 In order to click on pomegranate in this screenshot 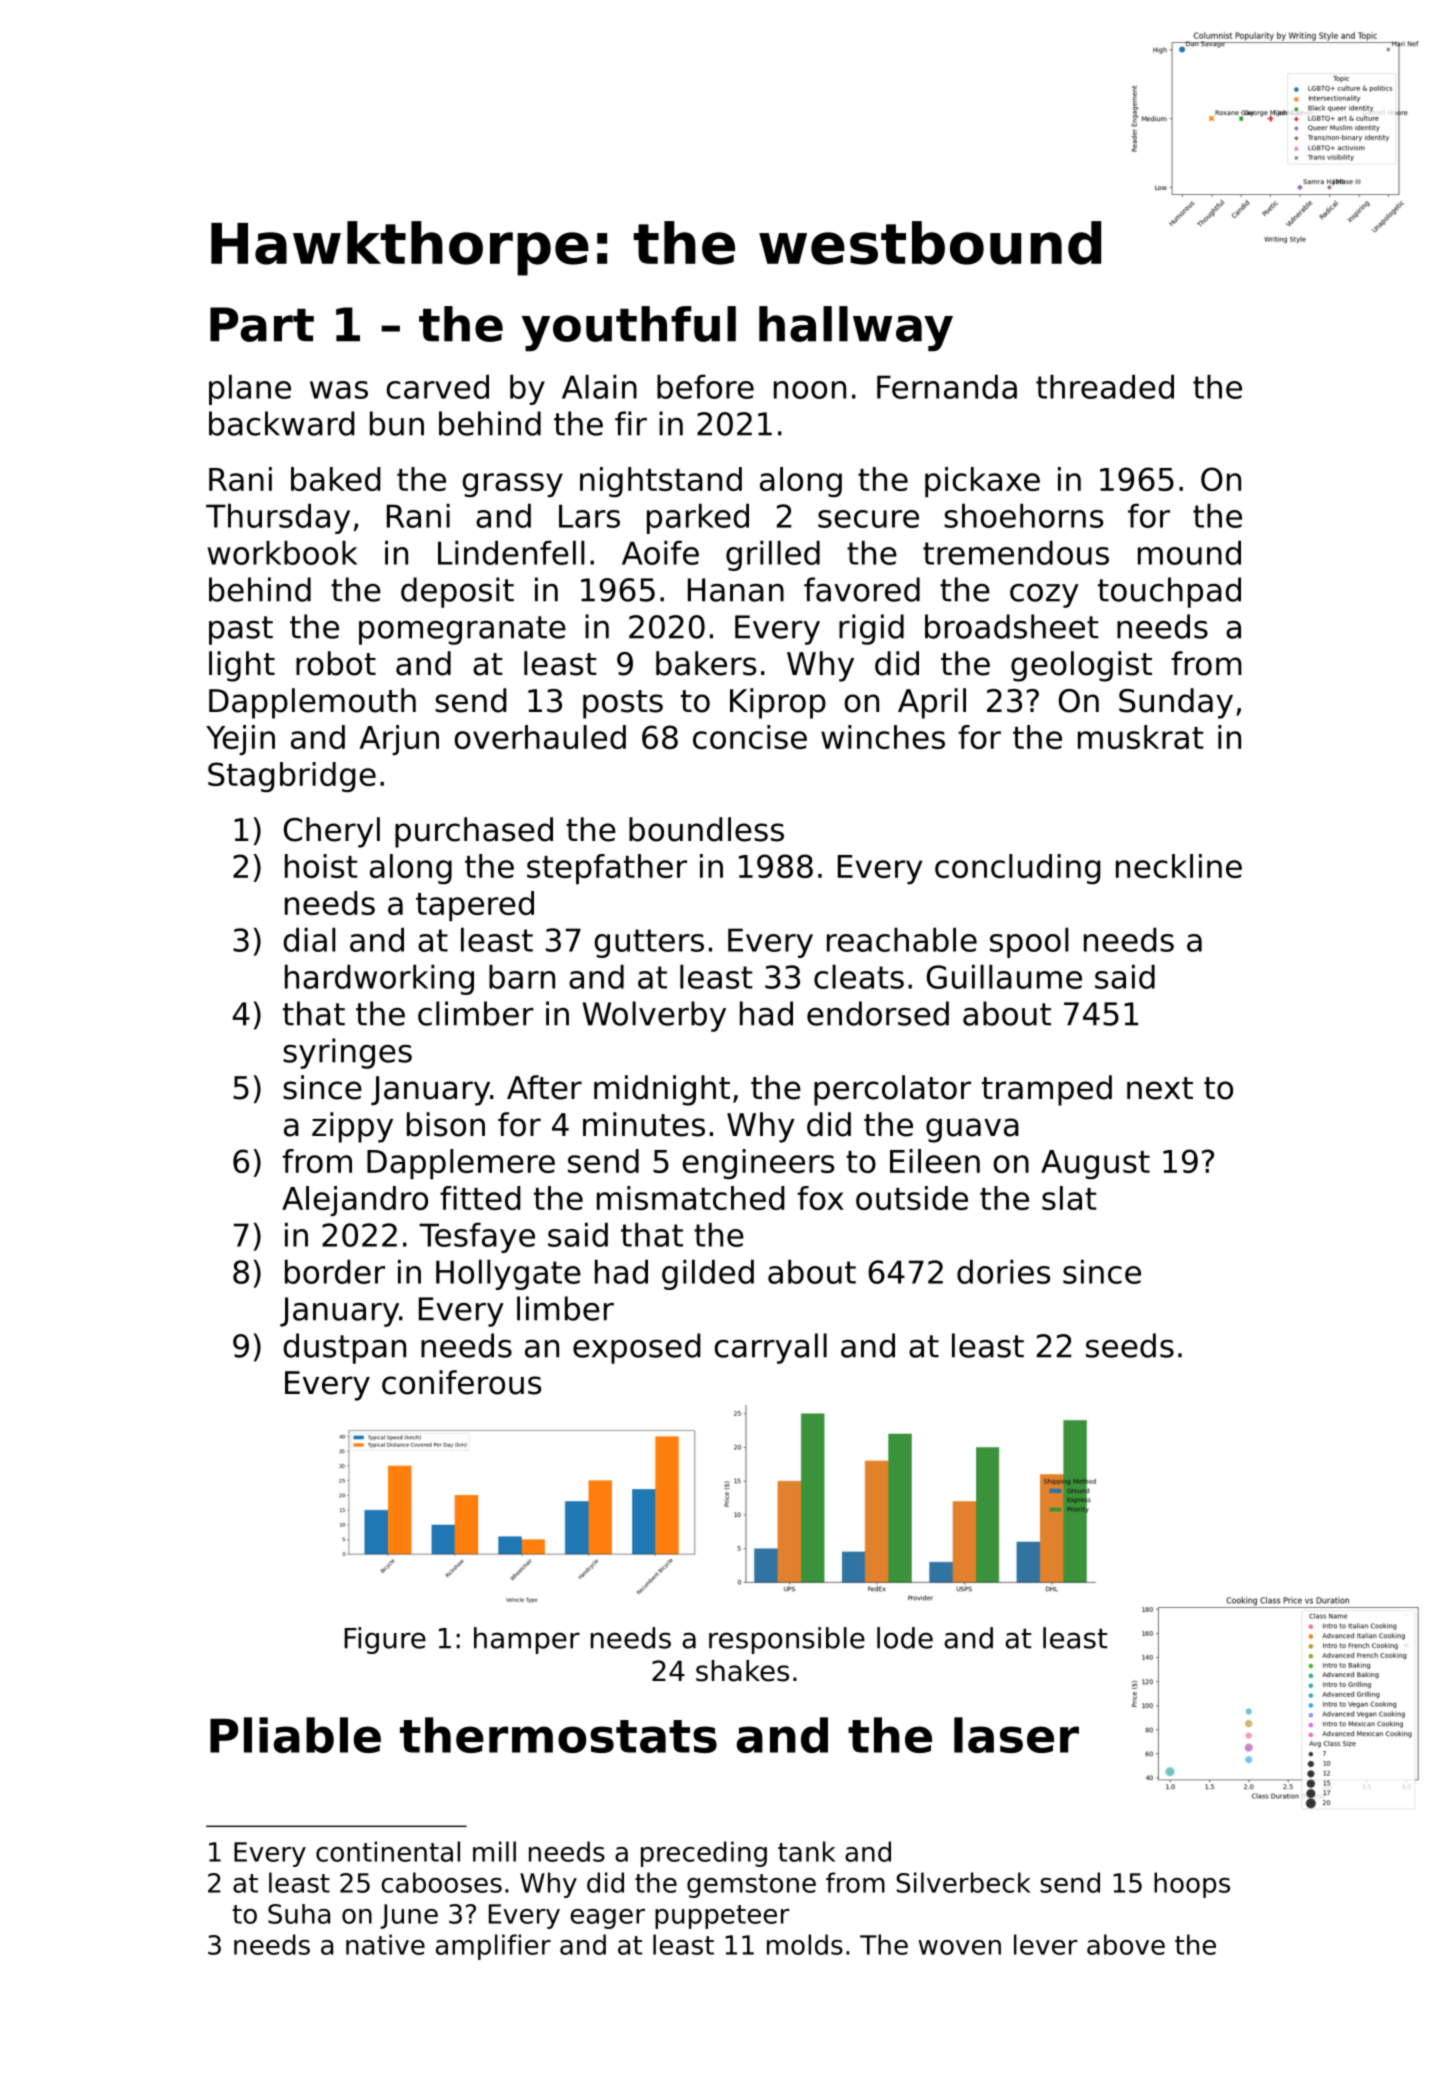, I will do `click(462, 630)`.
